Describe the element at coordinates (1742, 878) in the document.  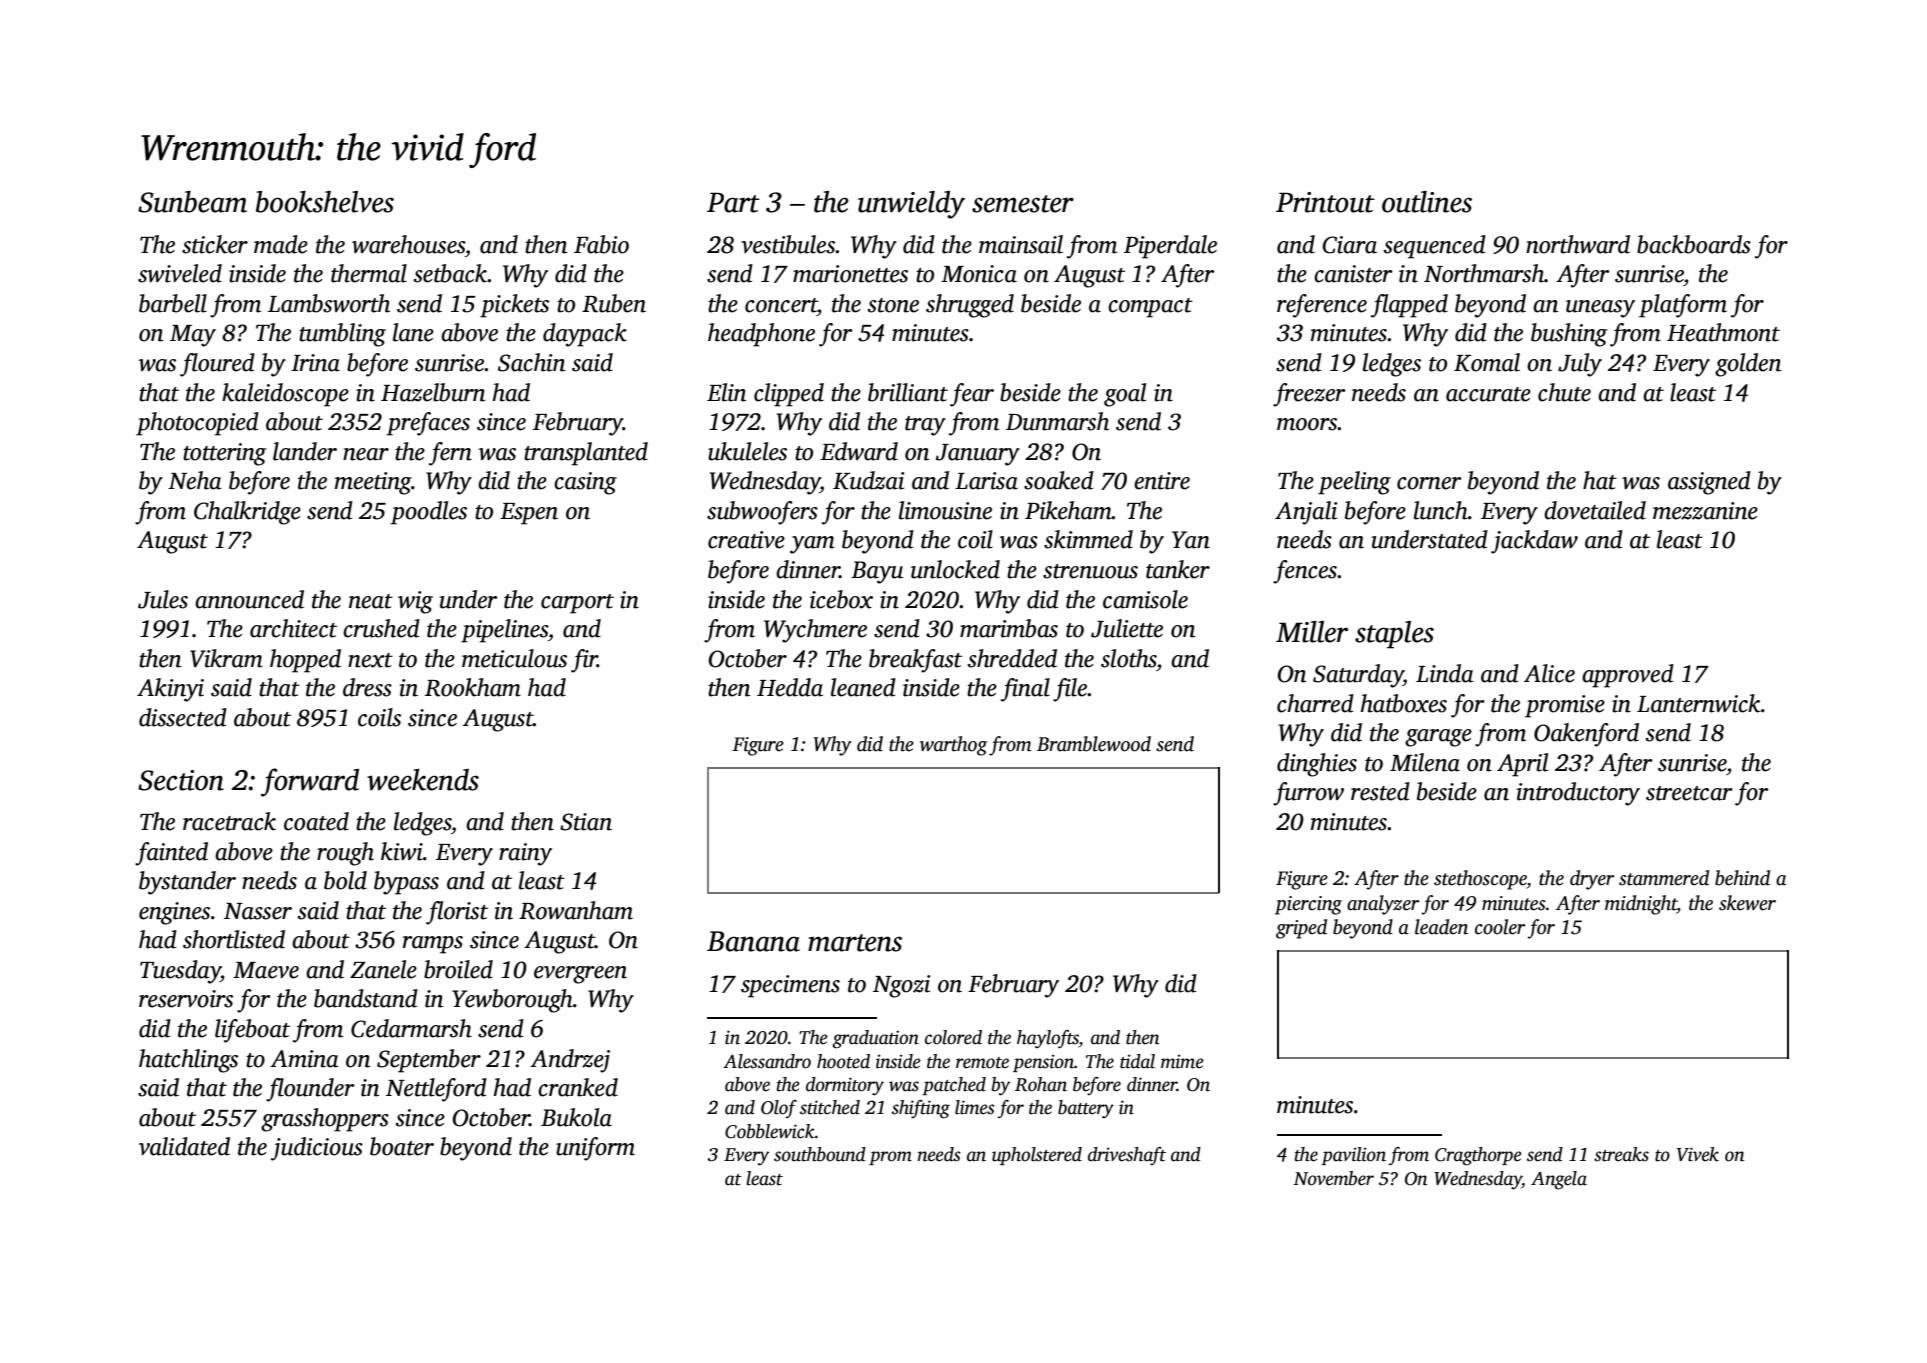
I see `behind` at that location.
